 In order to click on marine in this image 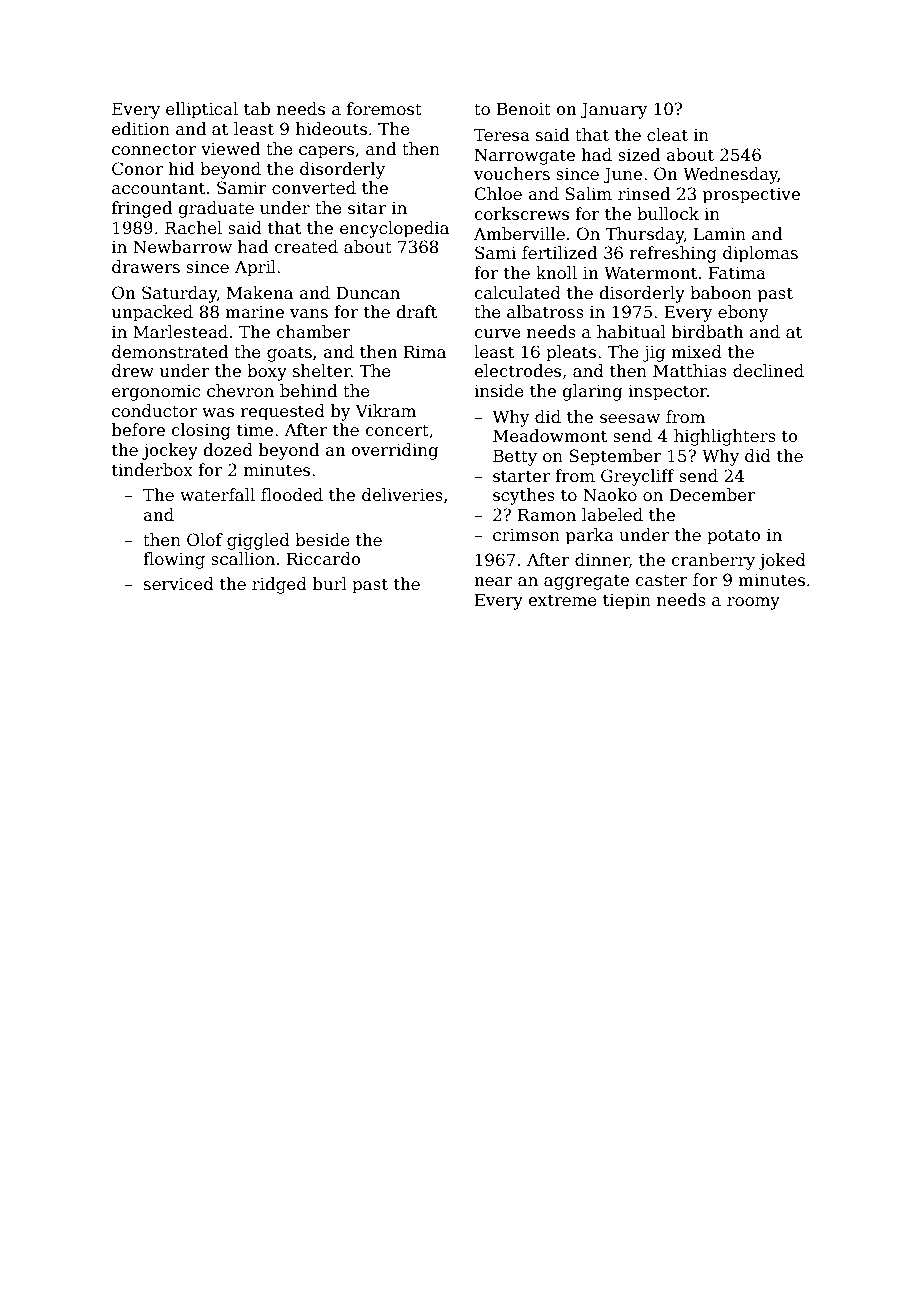, I will do `click(254, 312)`.
